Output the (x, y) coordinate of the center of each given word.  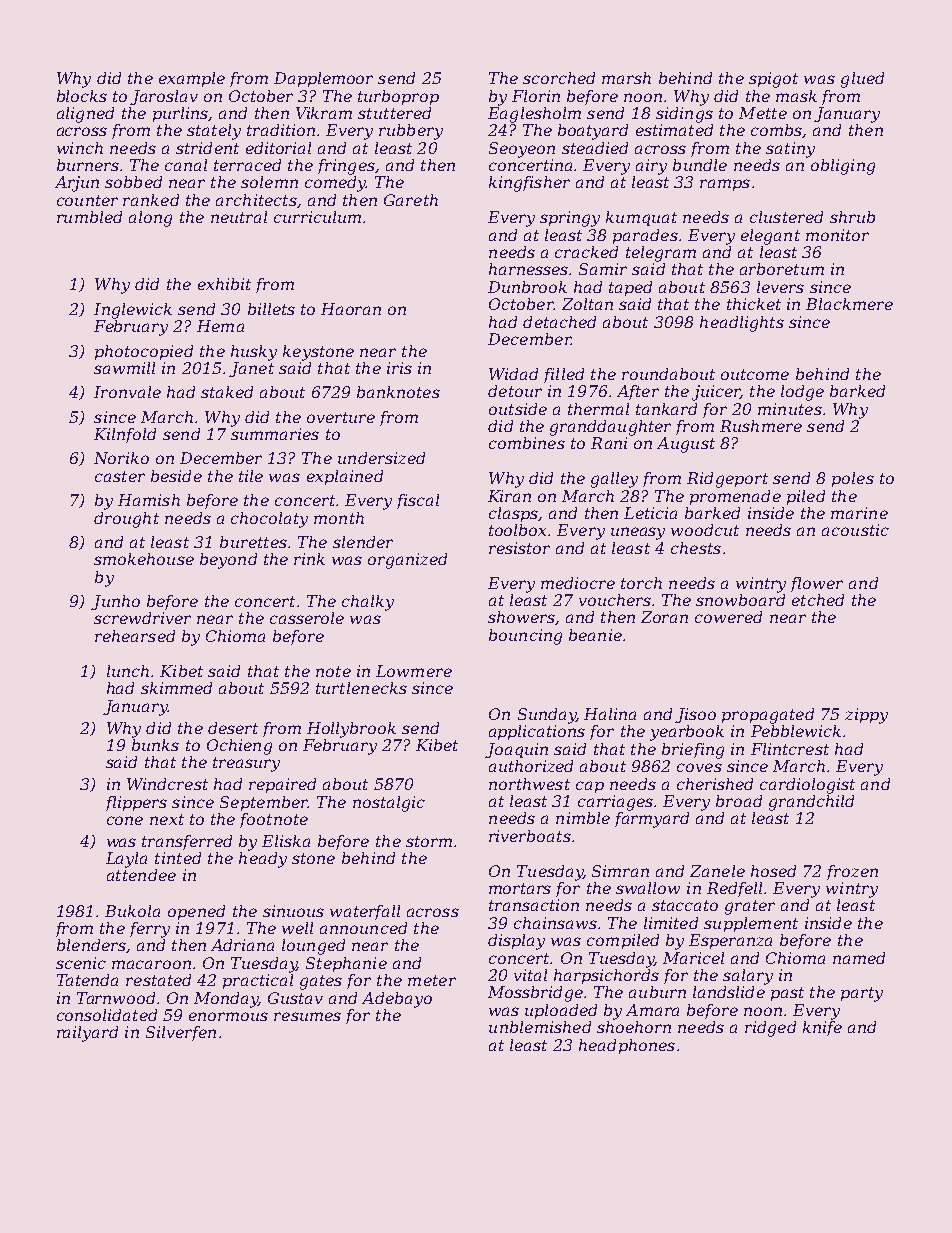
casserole (307, 618)
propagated (768, 716)
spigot (773, 80)
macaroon (151, 964)
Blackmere (849, 304)
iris (399, 368)
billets (271, 309)
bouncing (525, 637)
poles (853, 479)
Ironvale (127, 392)
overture (341, 417)
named (859, 958)
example (192, 79)
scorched (559, 78)
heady (263, 860)
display (516, 942)
